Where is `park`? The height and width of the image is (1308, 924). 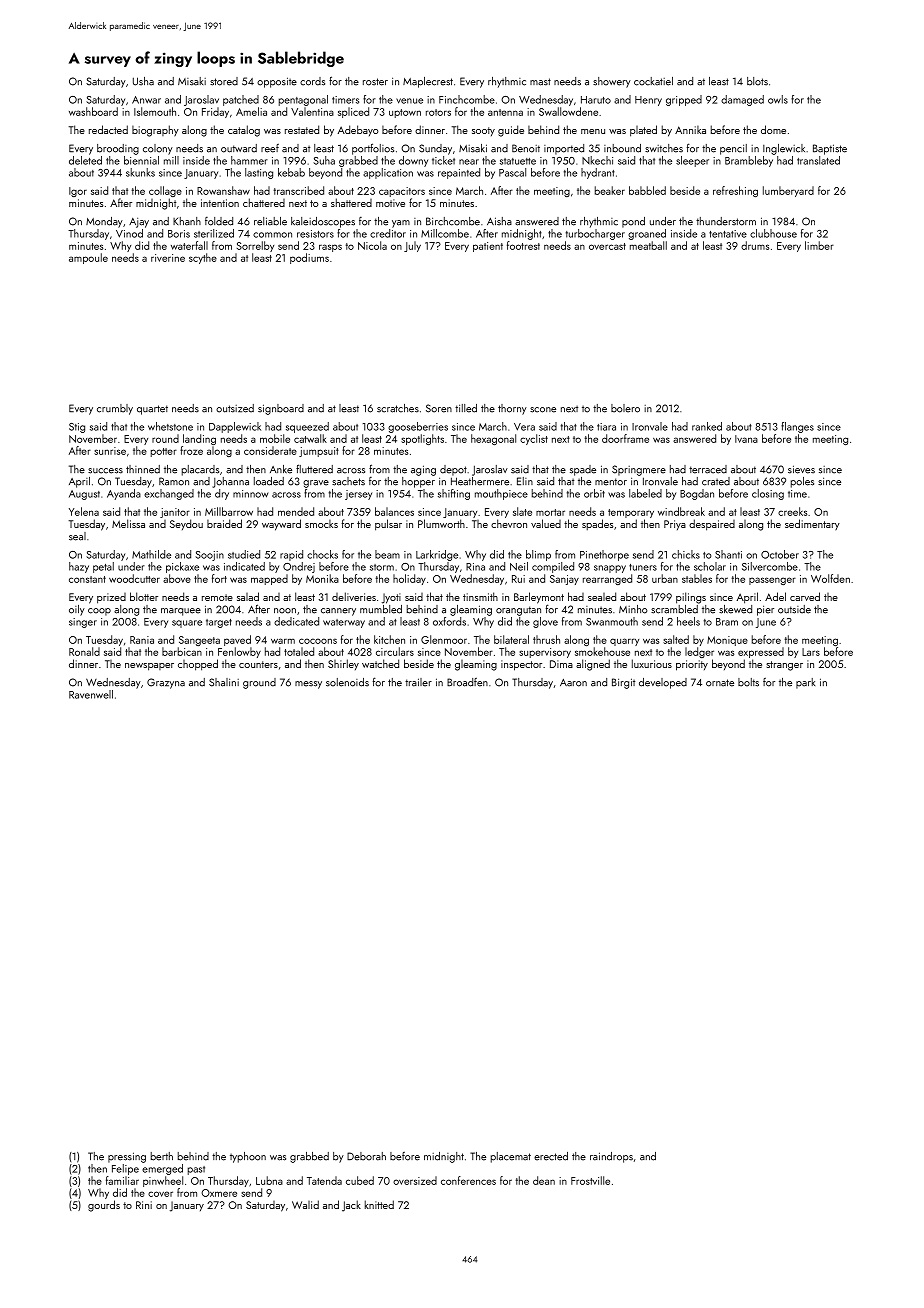 park is located at coordinates (805, 683).
